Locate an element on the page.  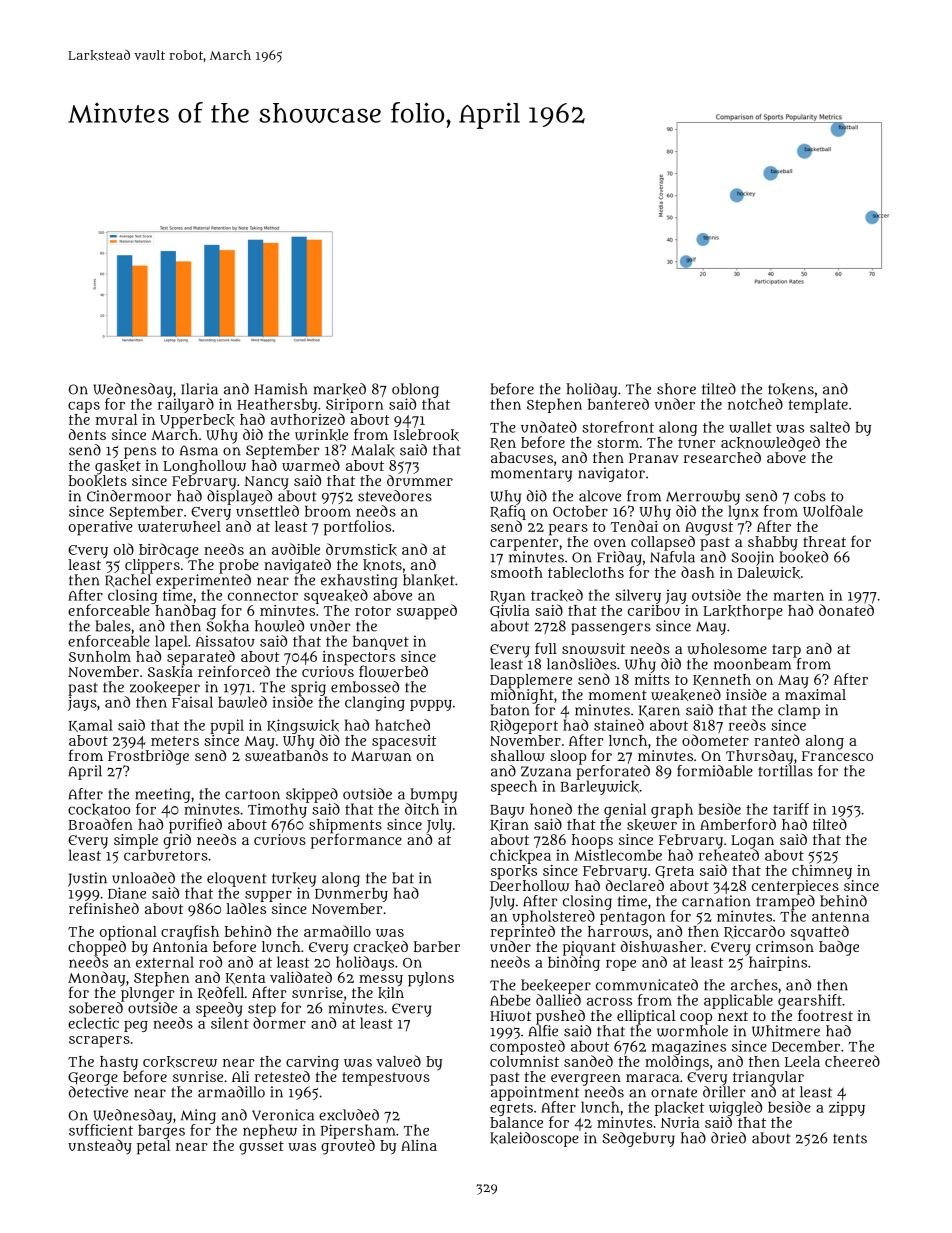
communicated is located at coordinates (647, 985).
